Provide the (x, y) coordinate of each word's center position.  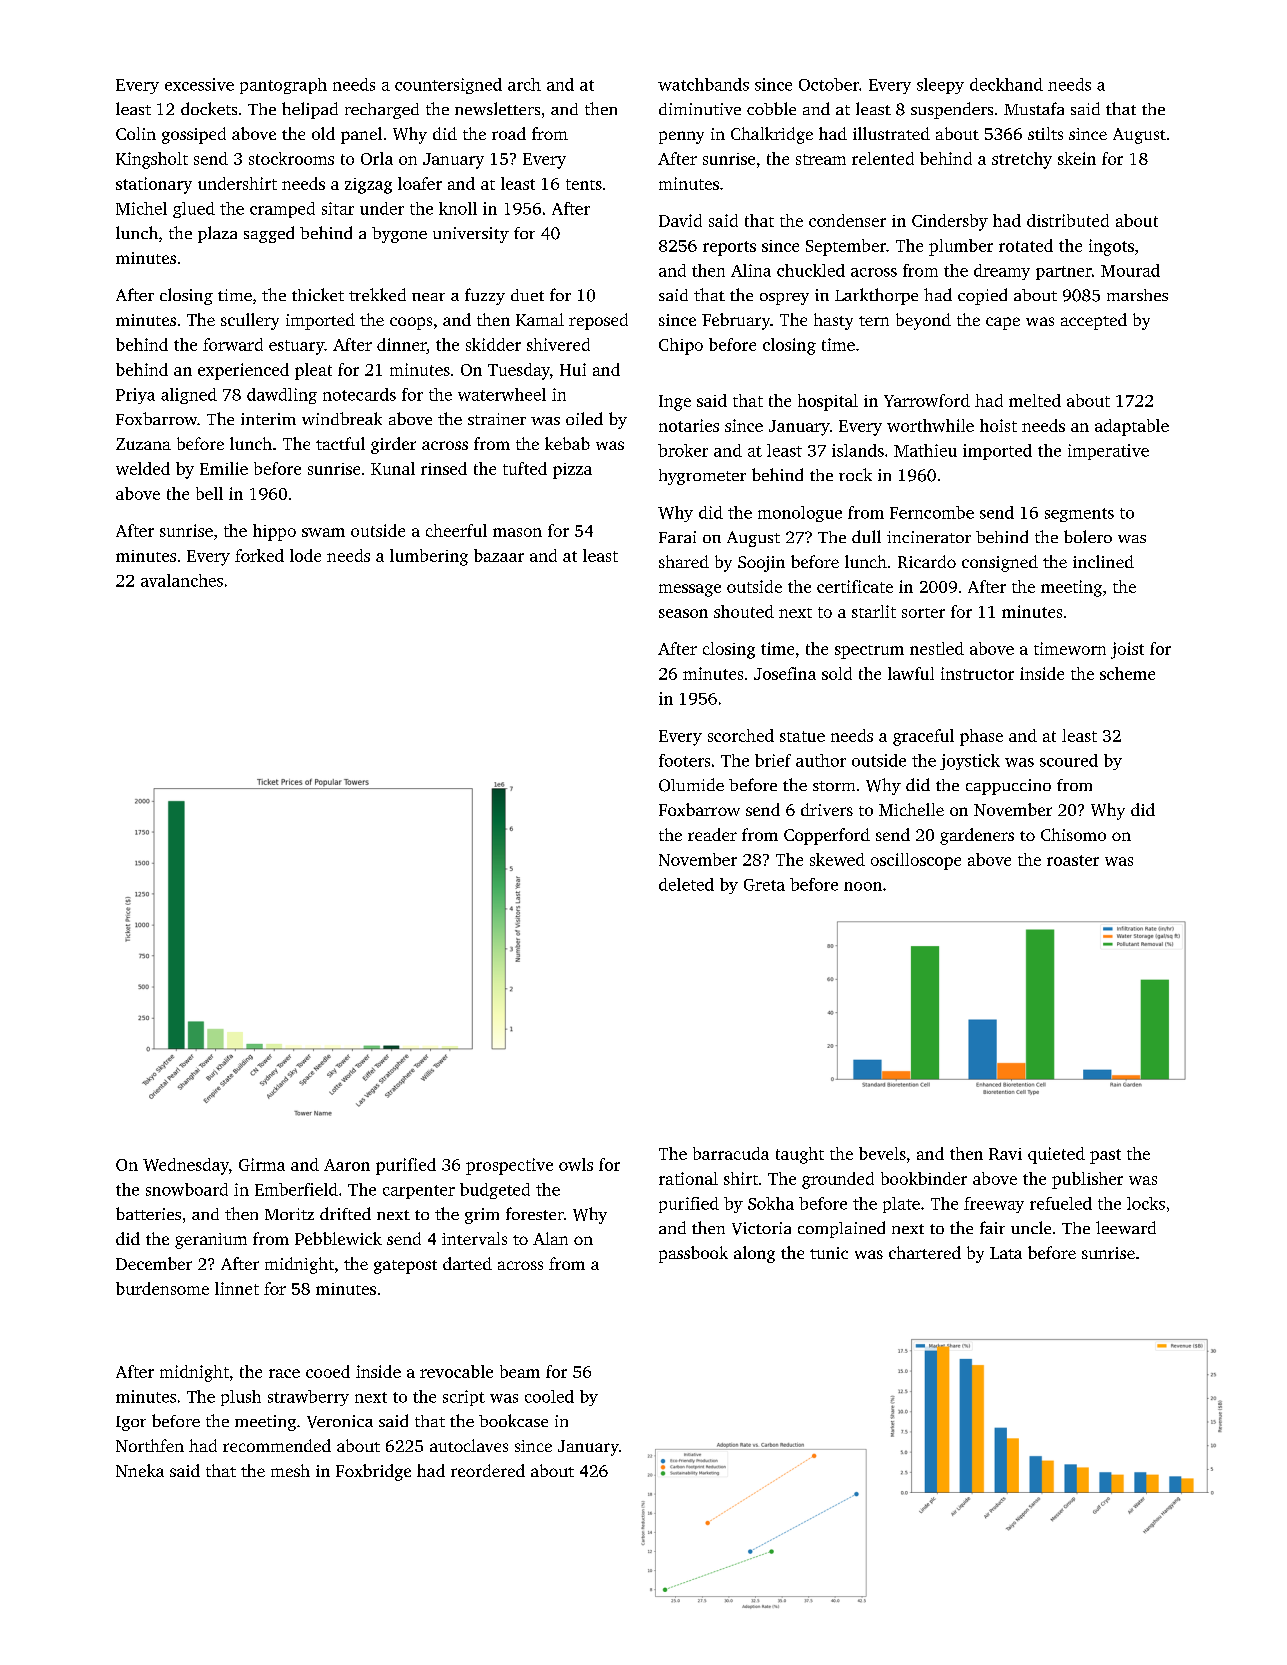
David (680, 220)
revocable (456, 1371)
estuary (296, 347)
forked (259, 555)
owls (576, 1164)
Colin (136, 133)
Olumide (691, 785)
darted (467, 1263)
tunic (829, 1253)
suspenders (952, 110)
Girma (262, 1164)
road (509, 133)
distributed (1068, 220)
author (821, 760)
